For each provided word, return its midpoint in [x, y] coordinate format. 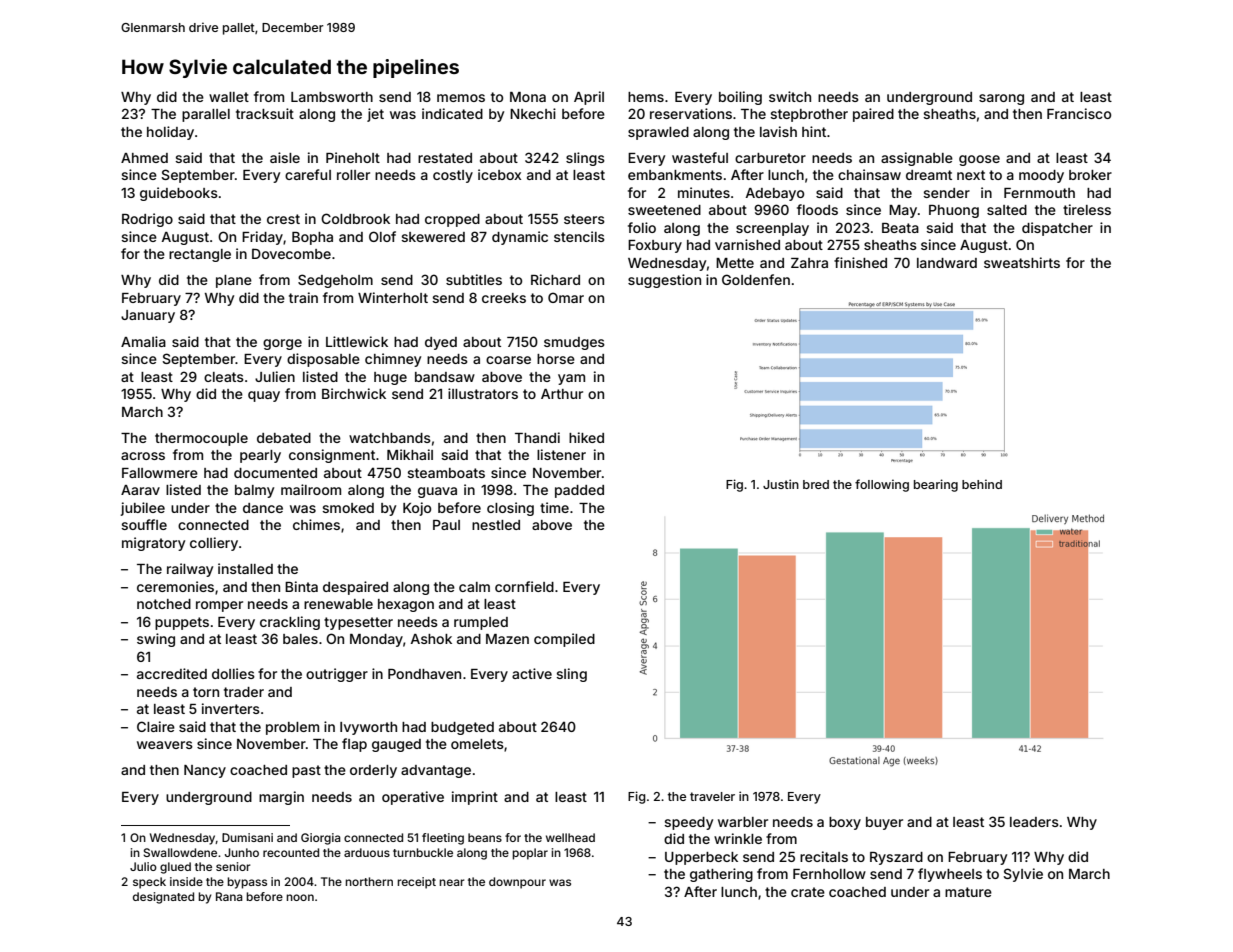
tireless [1087, 209]
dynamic [520, 238]
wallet [229, 97]
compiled [564, 640]
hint [814, 131]
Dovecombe [291, 253]
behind [982, 484]
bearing [936, 485]
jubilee [142, 509]
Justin [781, 484]
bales [300, 639]
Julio [143, 866]
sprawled [658, 133]
